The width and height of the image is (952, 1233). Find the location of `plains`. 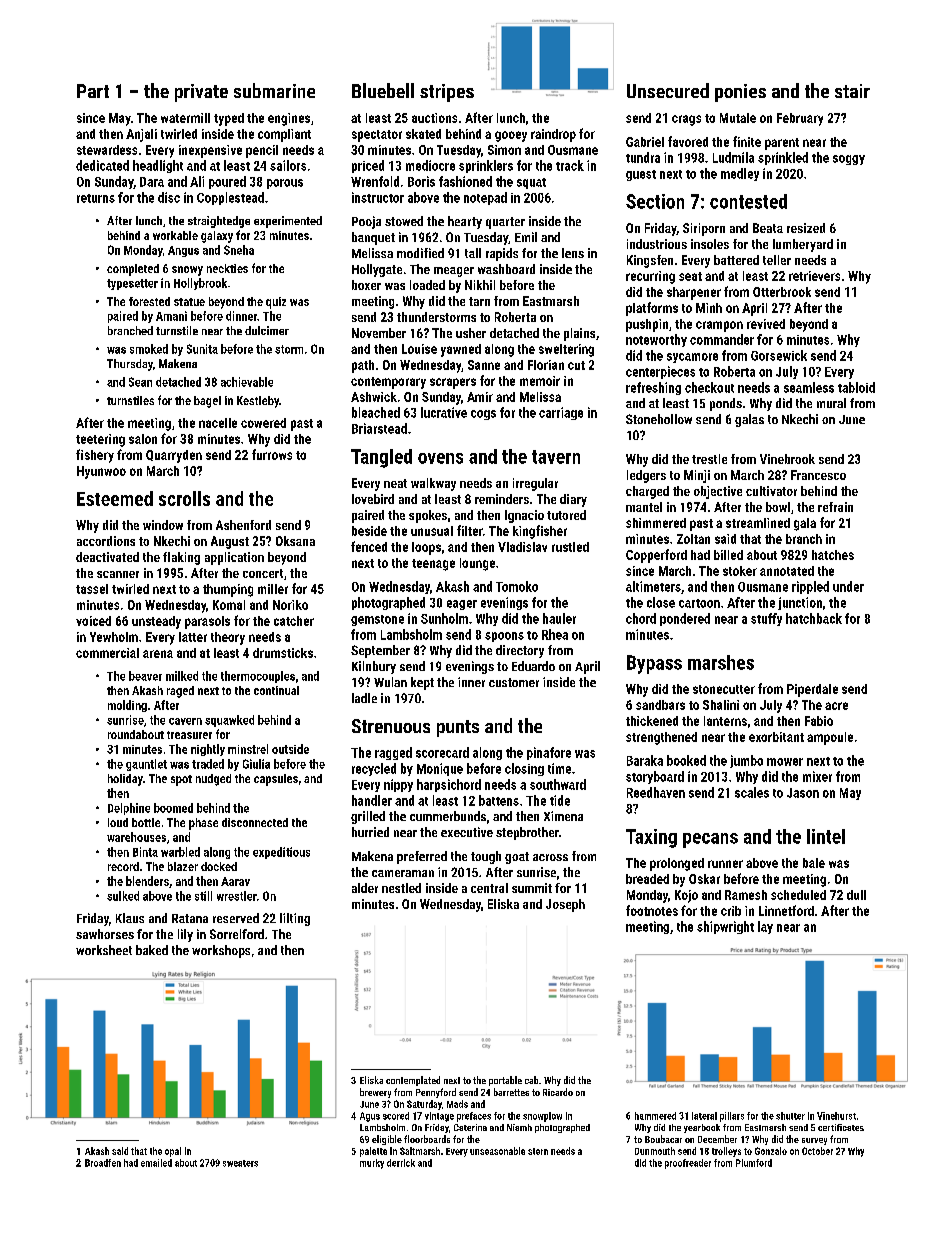

plains is located at coordinates (579, 334).
